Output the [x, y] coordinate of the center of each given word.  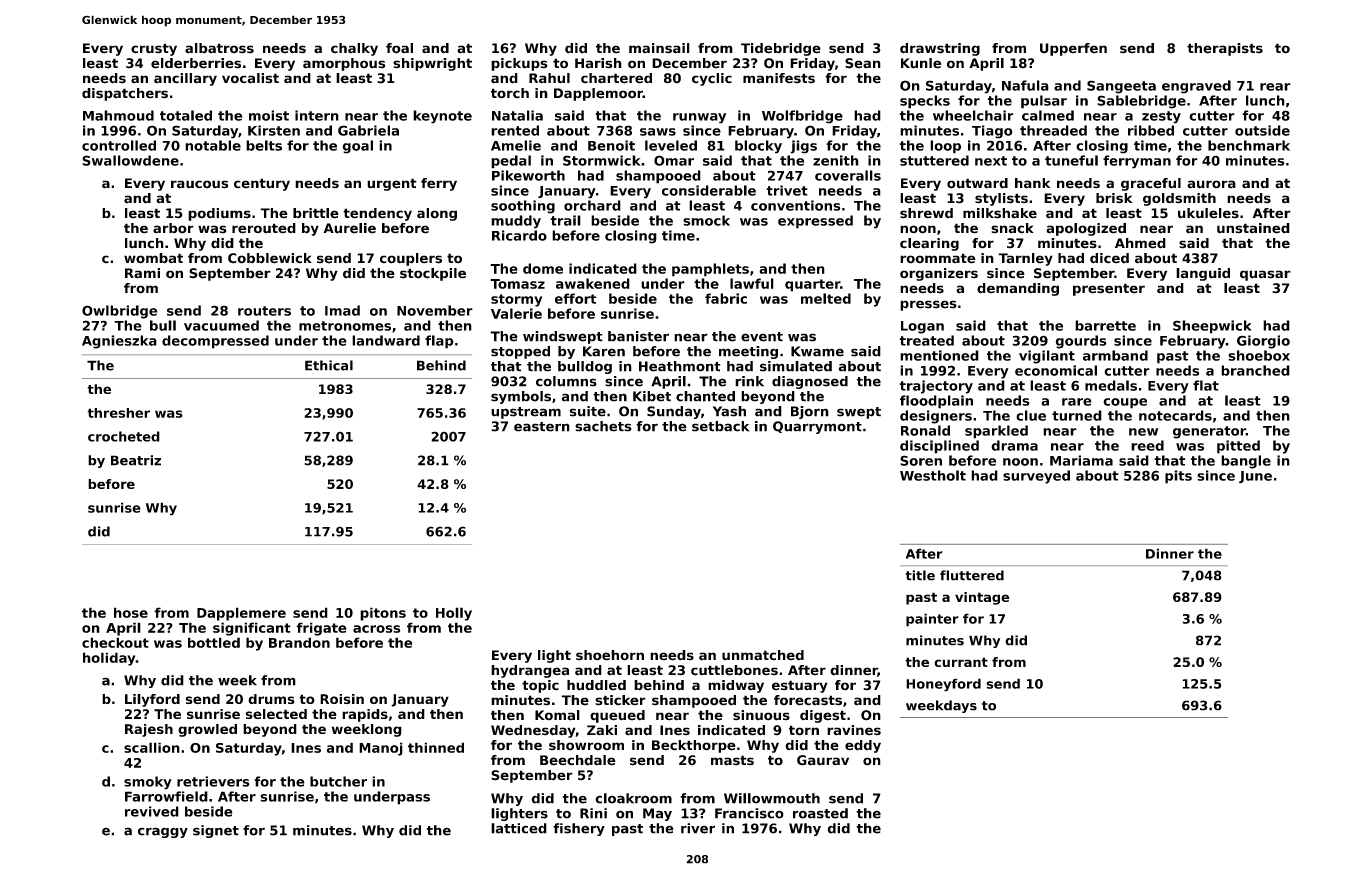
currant [961, 662]
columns [566, 381]
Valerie [516, 313]
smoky [148, 783]
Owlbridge [119, 312]
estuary [800, 686]
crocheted [124, 436]
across [377, 629]
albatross [219, 48]
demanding [1018, 289]
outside [1262, 130]
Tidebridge [781, 49]
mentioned [939, 355]
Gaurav [823, 760]
